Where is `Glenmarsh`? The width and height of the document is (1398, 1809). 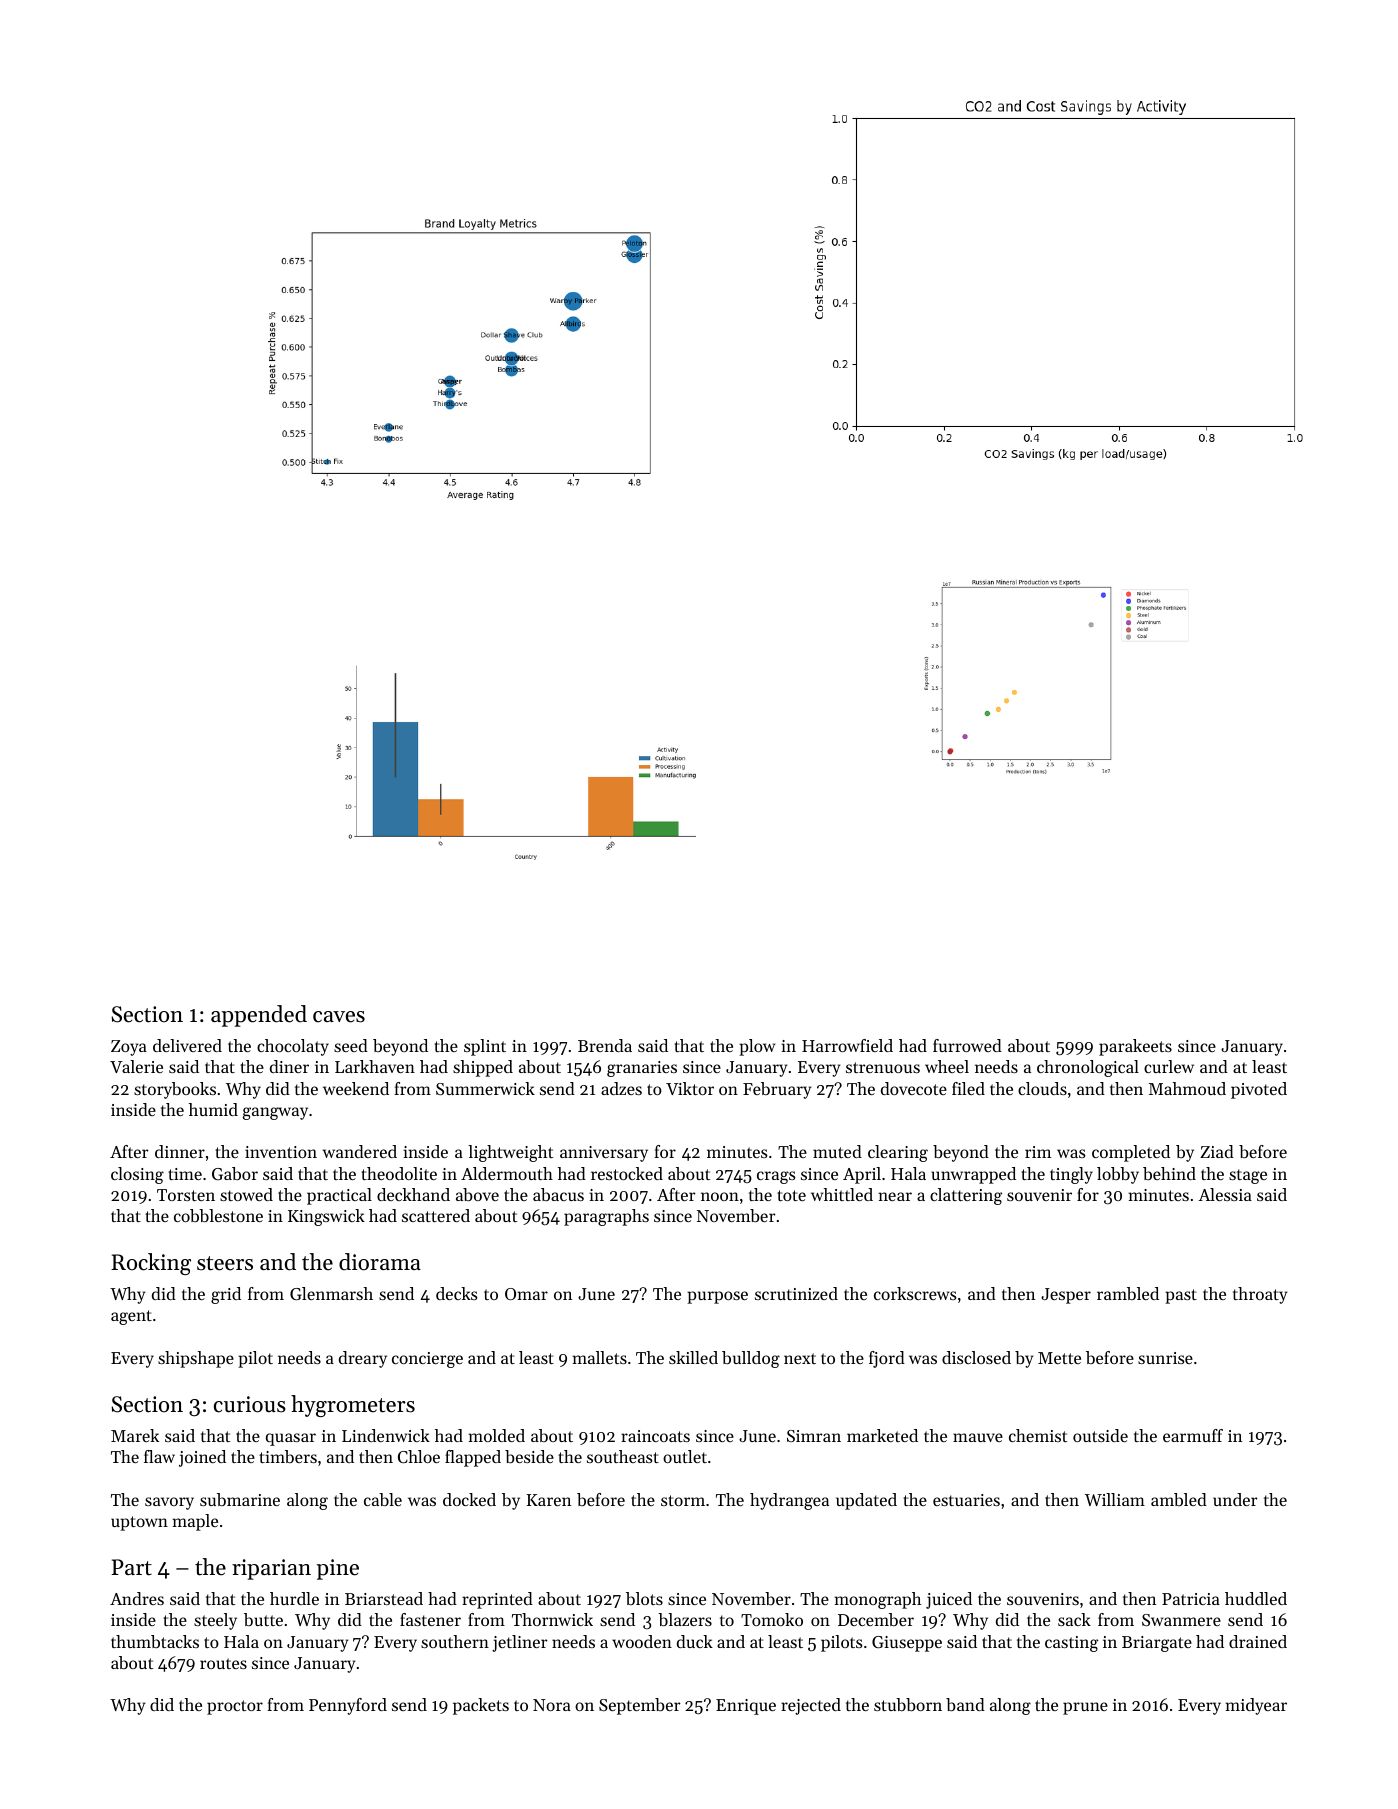
Glenmarsh is located at coordinates (331, 1293).
